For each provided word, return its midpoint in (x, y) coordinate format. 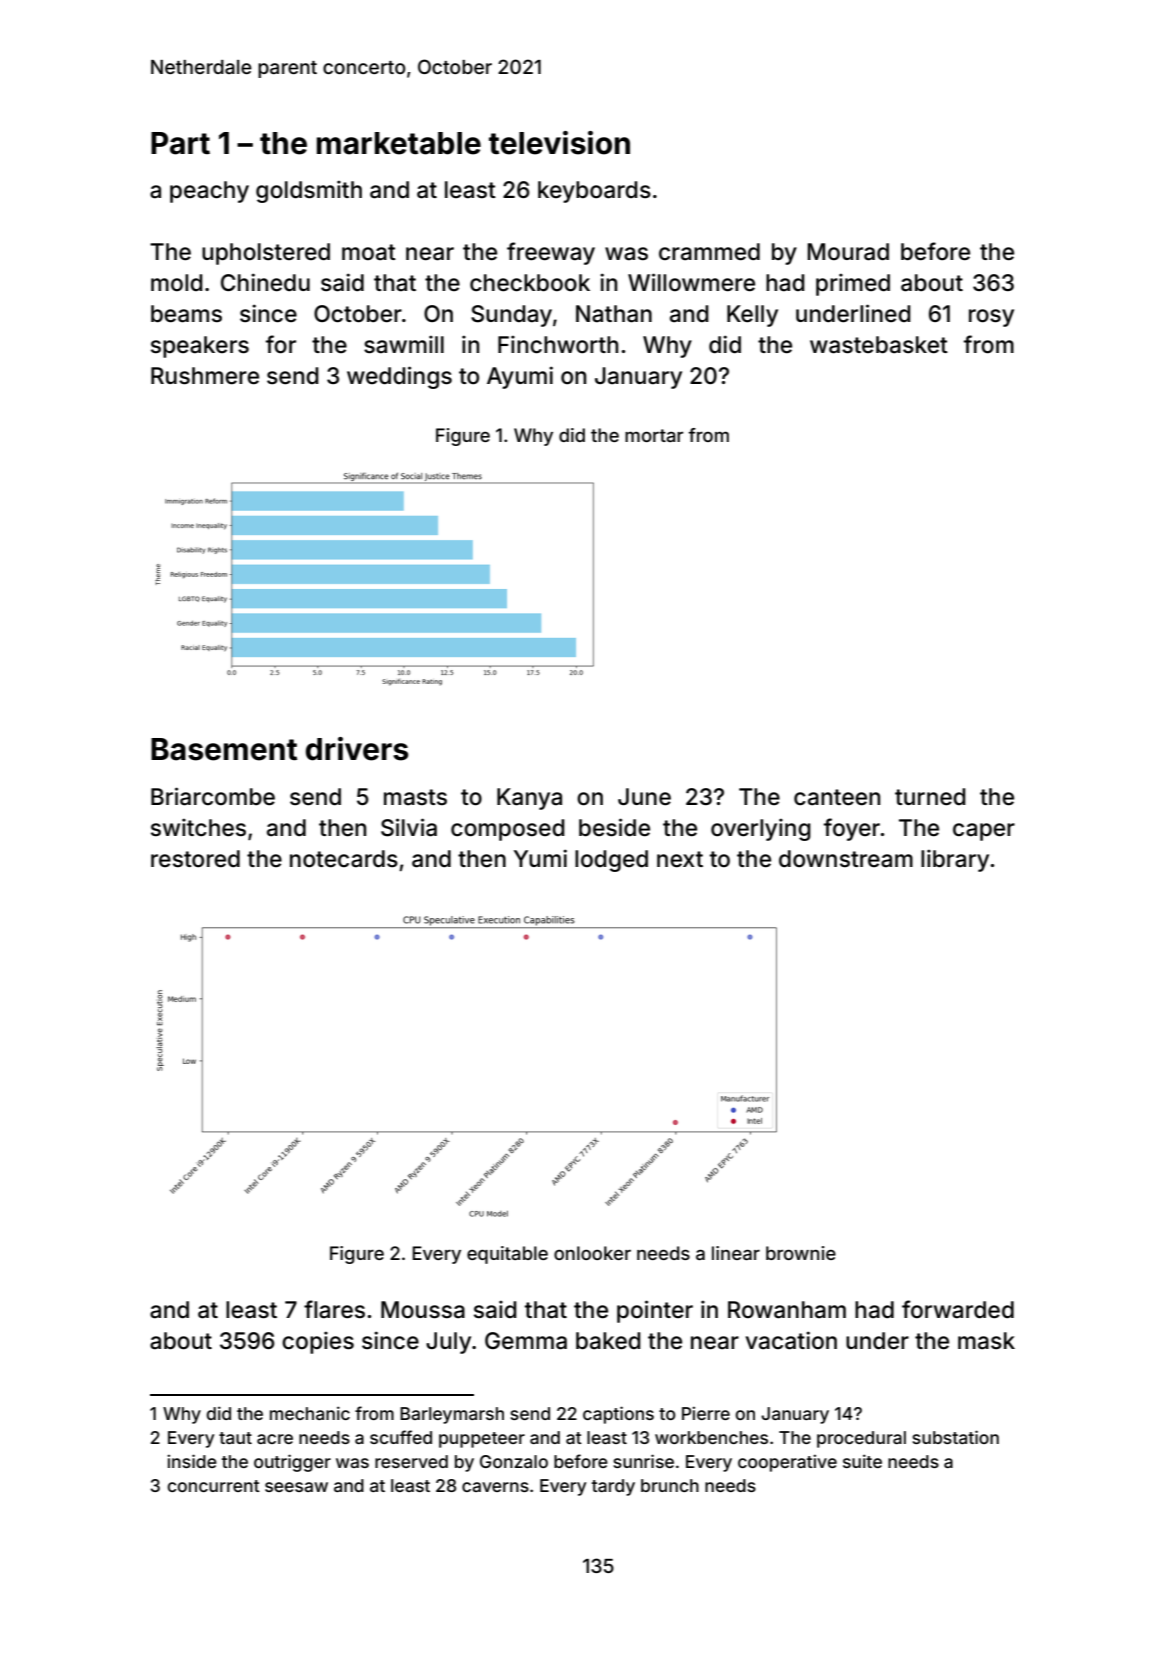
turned (930, 797)
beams (186, 314)
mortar (654, 435)
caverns (495, 1487)
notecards (344, 859)
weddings (399, 377)
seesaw (296, 1487)
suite (862, 1461)
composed (508, 830)
